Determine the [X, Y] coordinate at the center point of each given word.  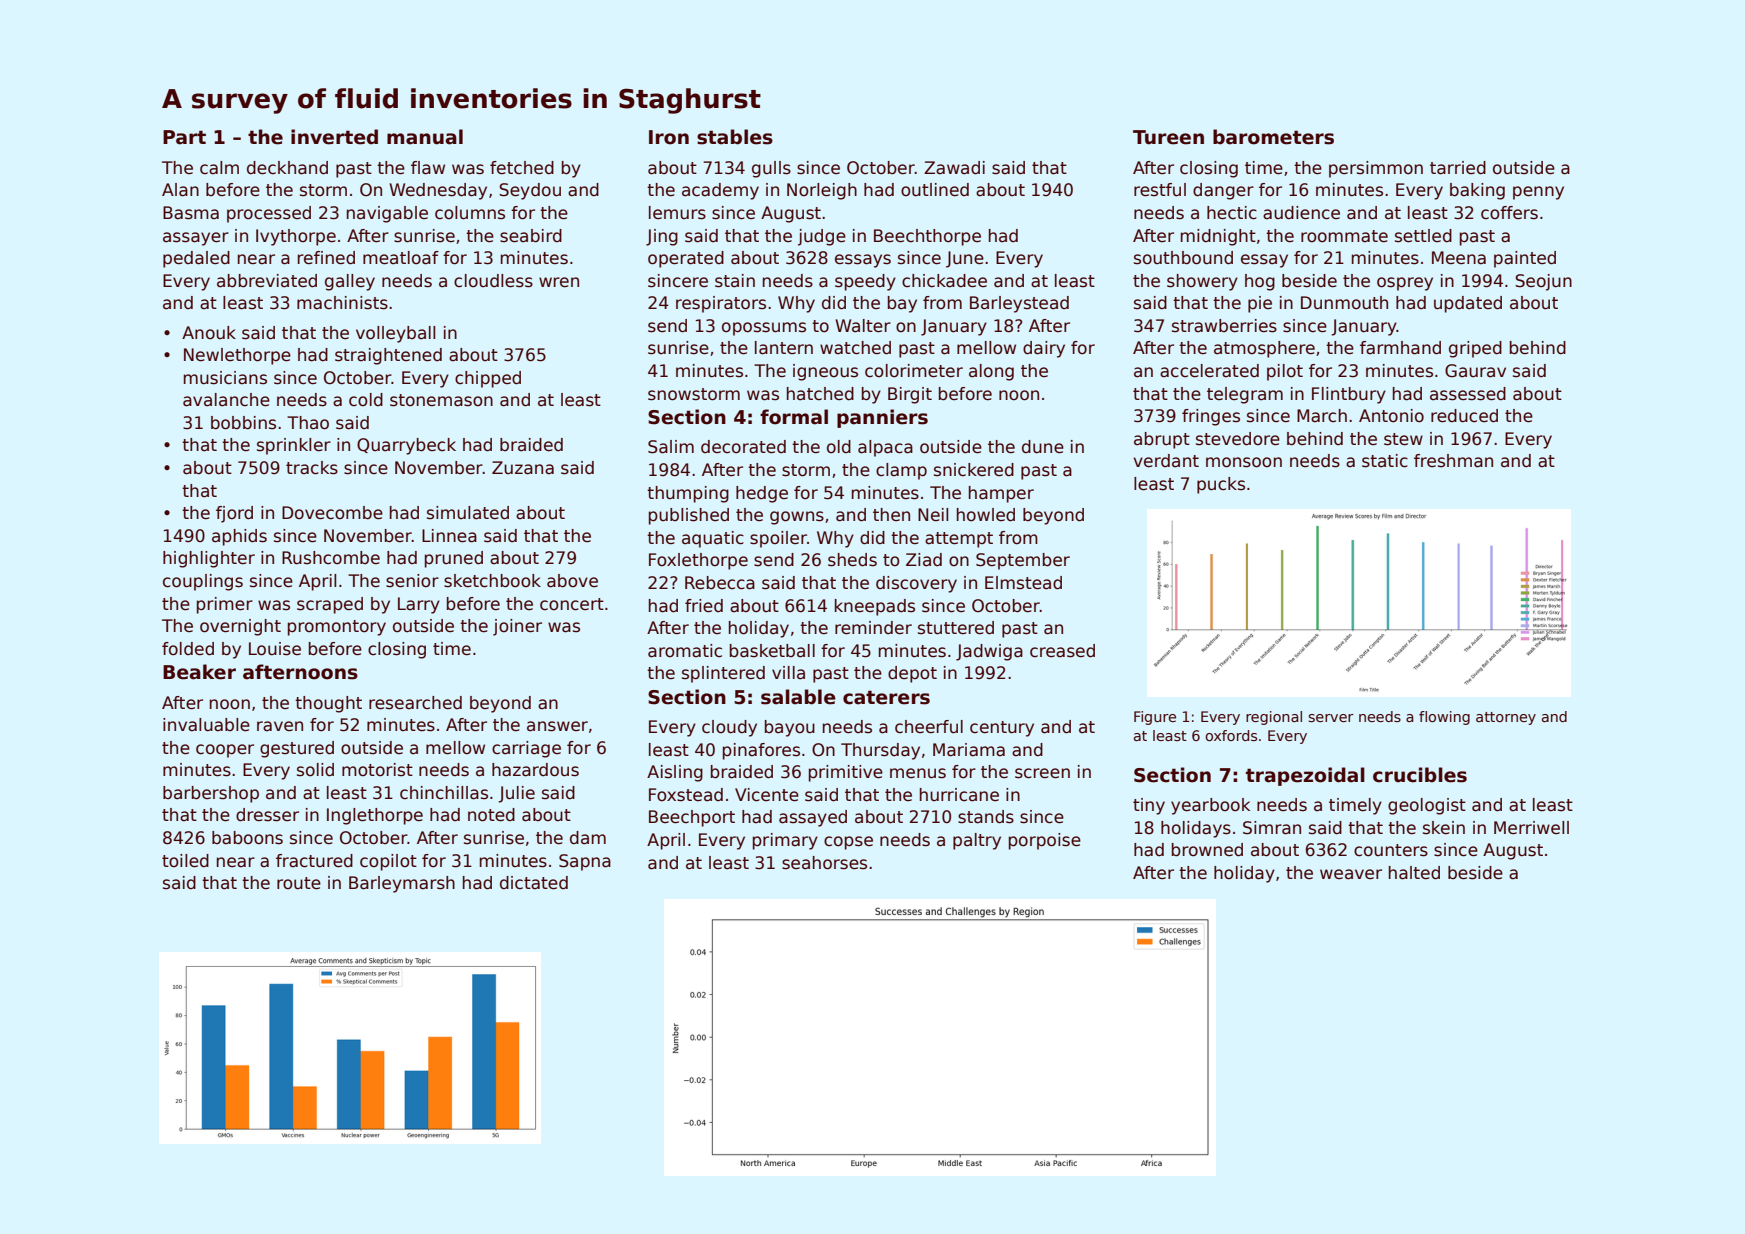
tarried [1458, 168]
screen [1042, 773]
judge [822, 237]
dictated [534, 883]
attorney [1506, 718]
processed [269, 214]
